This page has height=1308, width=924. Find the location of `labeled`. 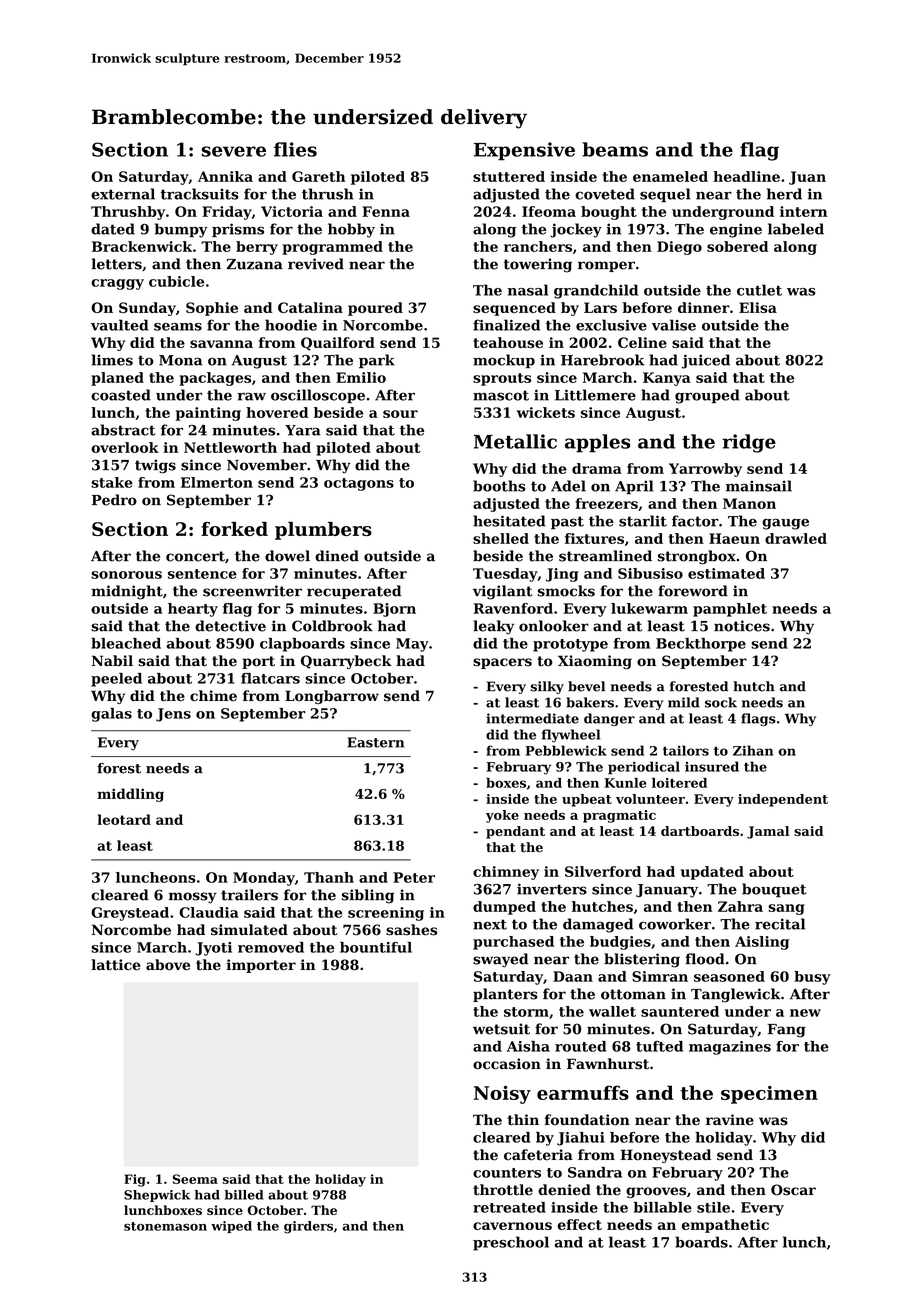

labeled is located at coordinates (796, 229).
